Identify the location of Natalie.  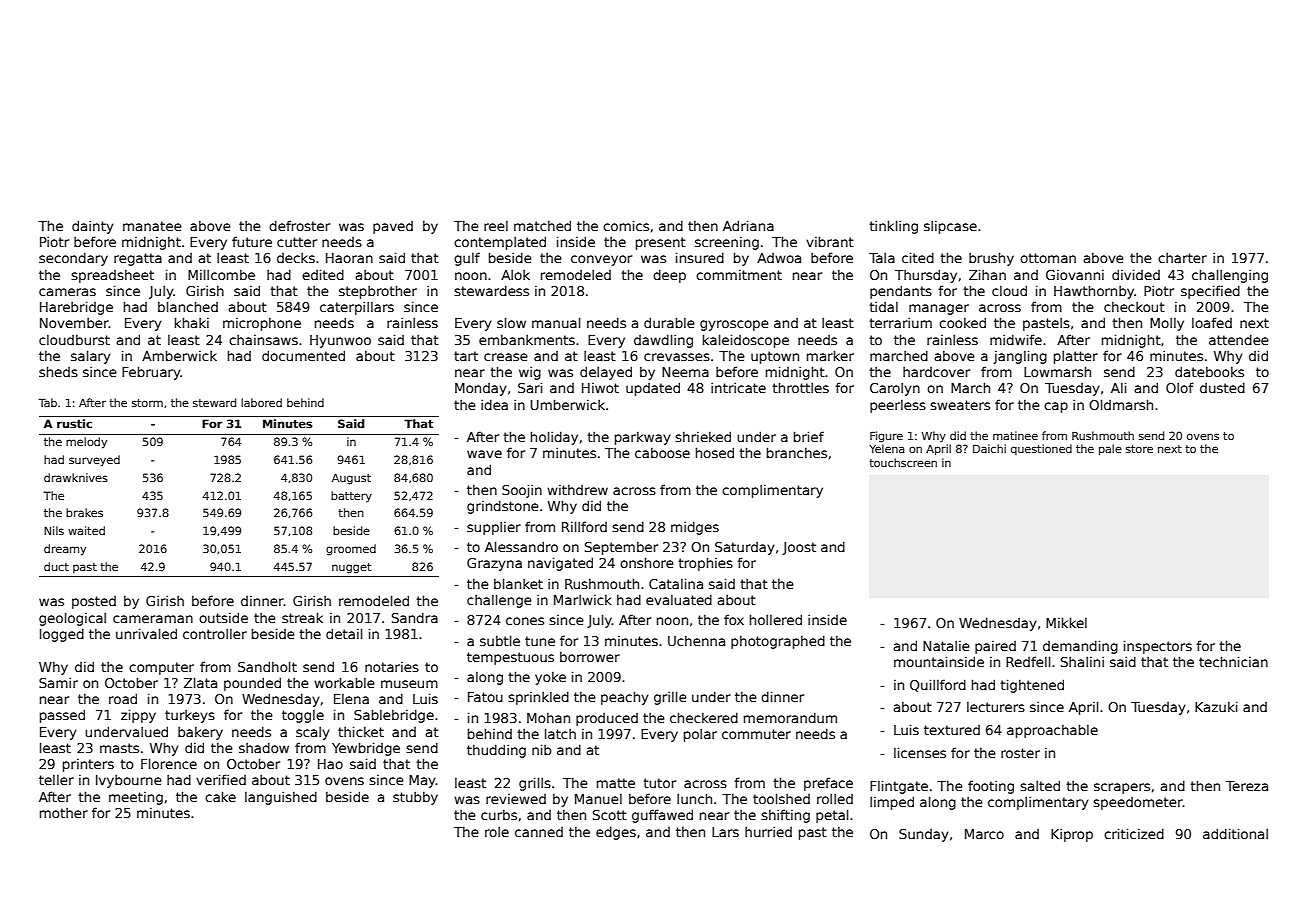
(946, 645).
